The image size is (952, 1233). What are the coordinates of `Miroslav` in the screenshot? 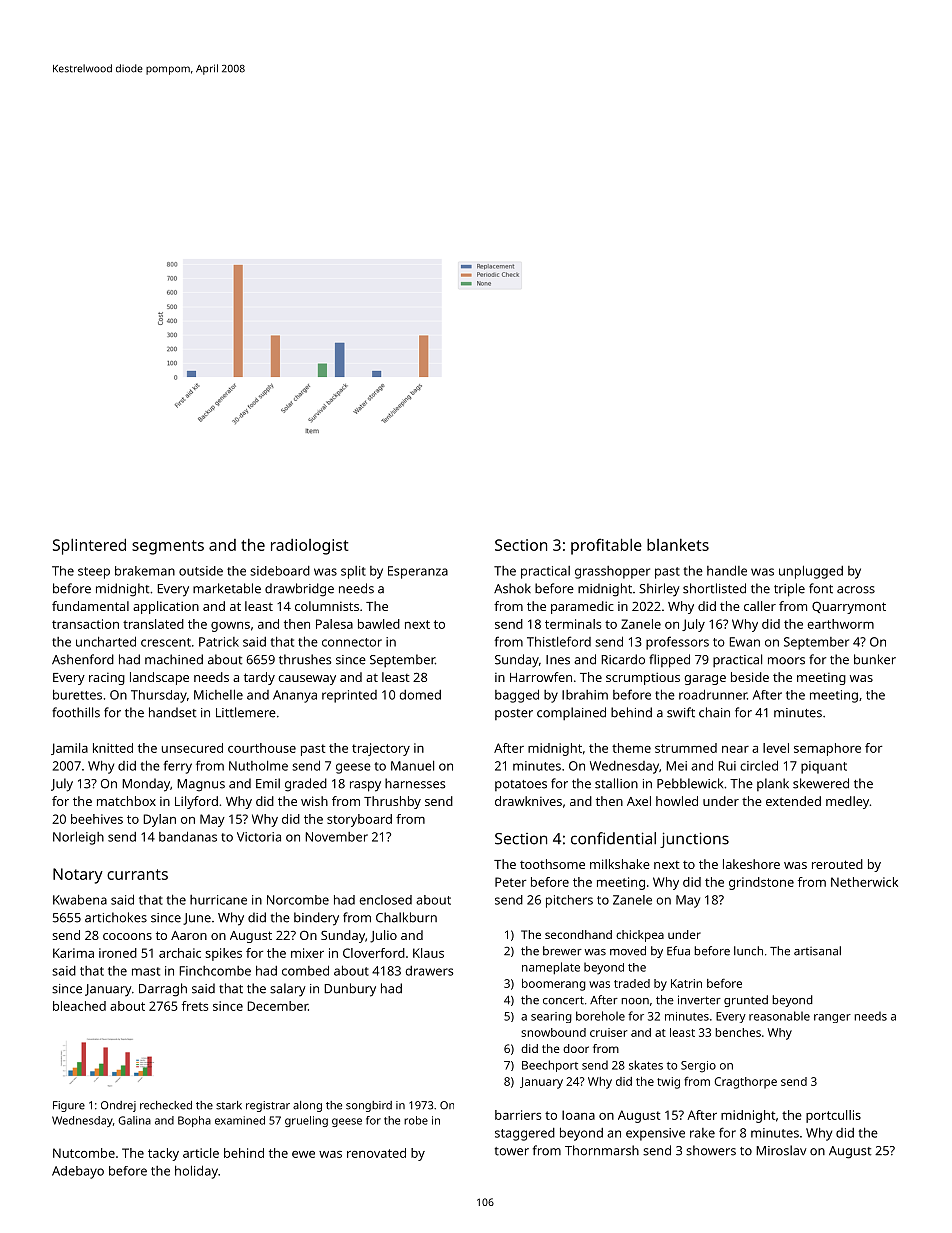 It's located at (781, 1150).
